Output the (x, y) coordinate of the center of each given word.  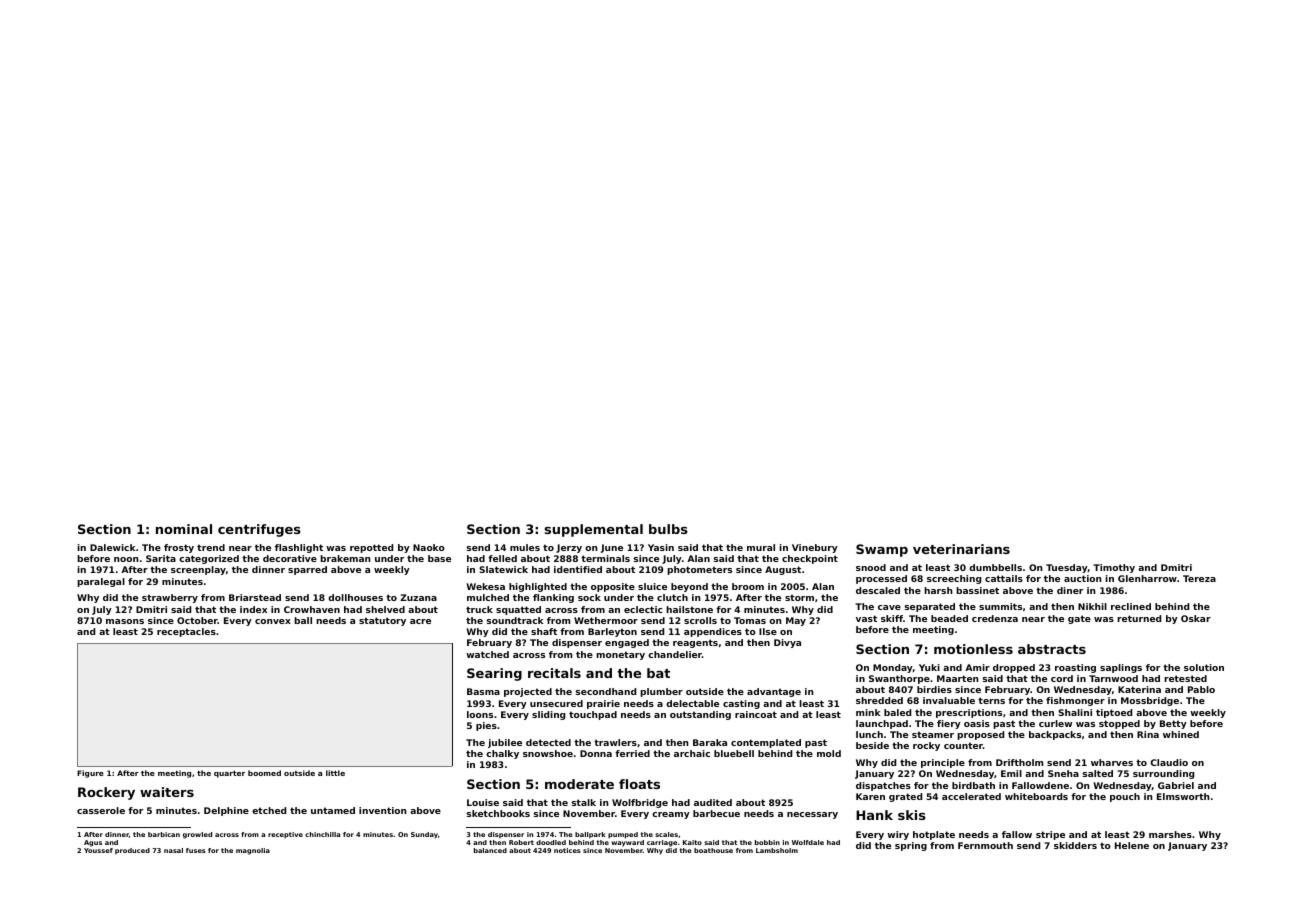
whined (1181, 734)
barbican (164, 834)
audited (713, 802)
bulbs (668, 529)
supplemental (594, 530)
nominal (184, 529)
